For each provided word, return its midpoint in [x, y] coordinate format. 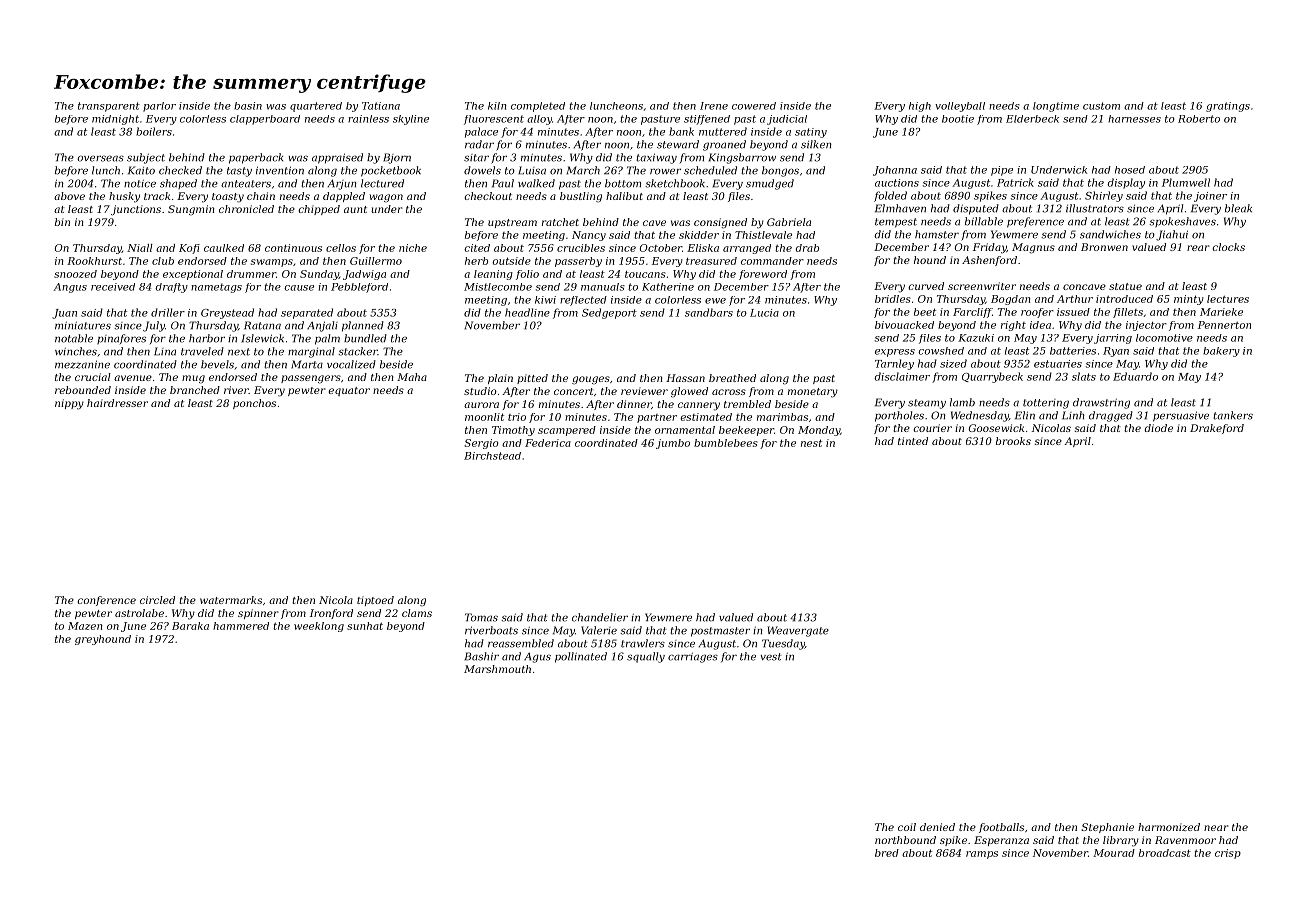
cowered [754, 106]
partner [657, 418]
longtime [1056, 107]
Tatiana [381, 106]
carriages [693, 657]
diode [1159, 428]
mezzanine [82, 364]
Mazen [85, 626]
